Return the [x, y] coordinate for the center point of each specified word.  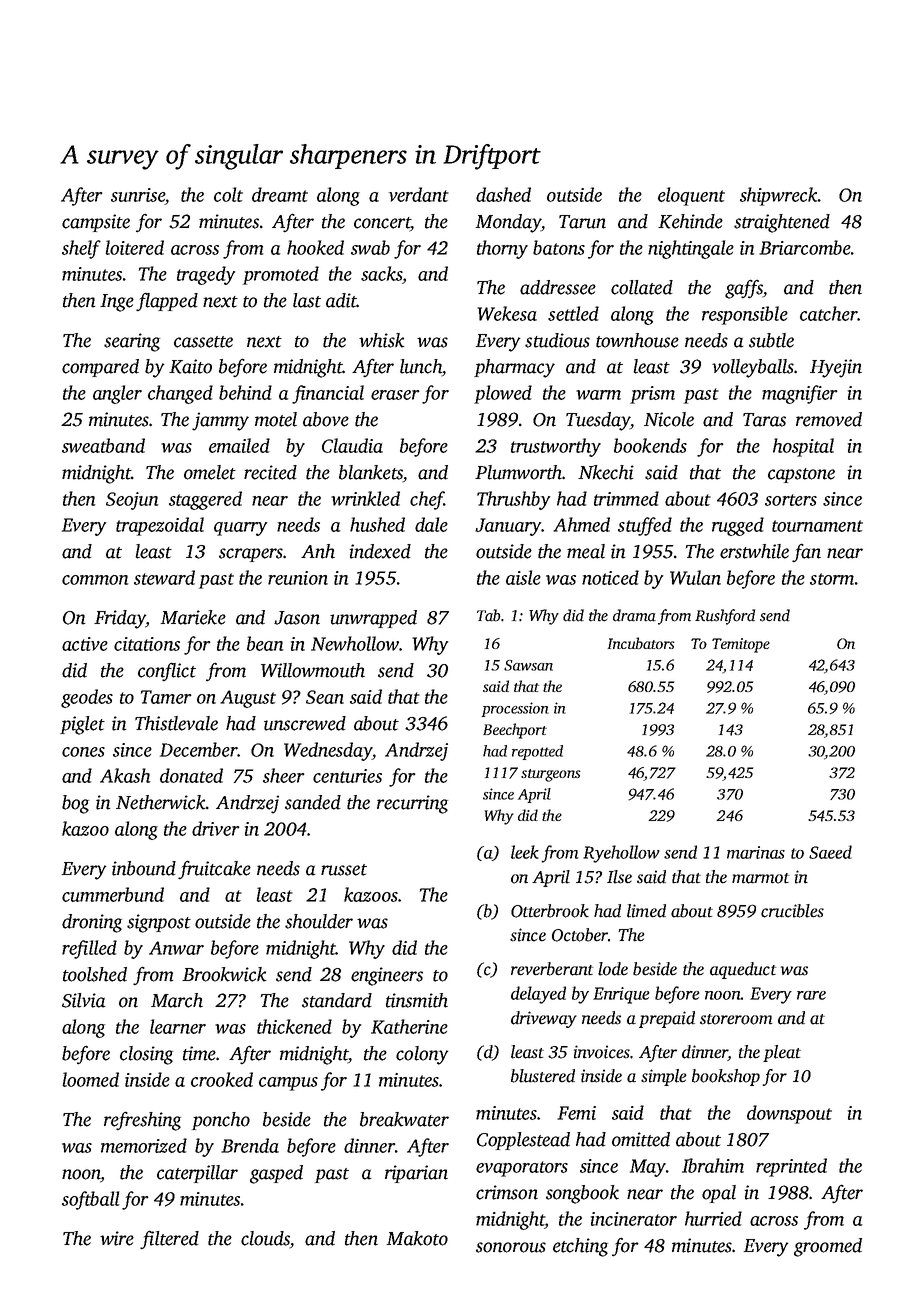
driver [215, 828]
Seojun [132, 501]
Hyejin [836, 368]
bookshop [726, 1077]
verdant [419, 194]
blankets [371, 473]
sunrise [138, 195]
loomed [91, 1079]
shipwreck [779, 196]
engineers [387, 976]
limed [646, 911]
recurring [412, 804]
